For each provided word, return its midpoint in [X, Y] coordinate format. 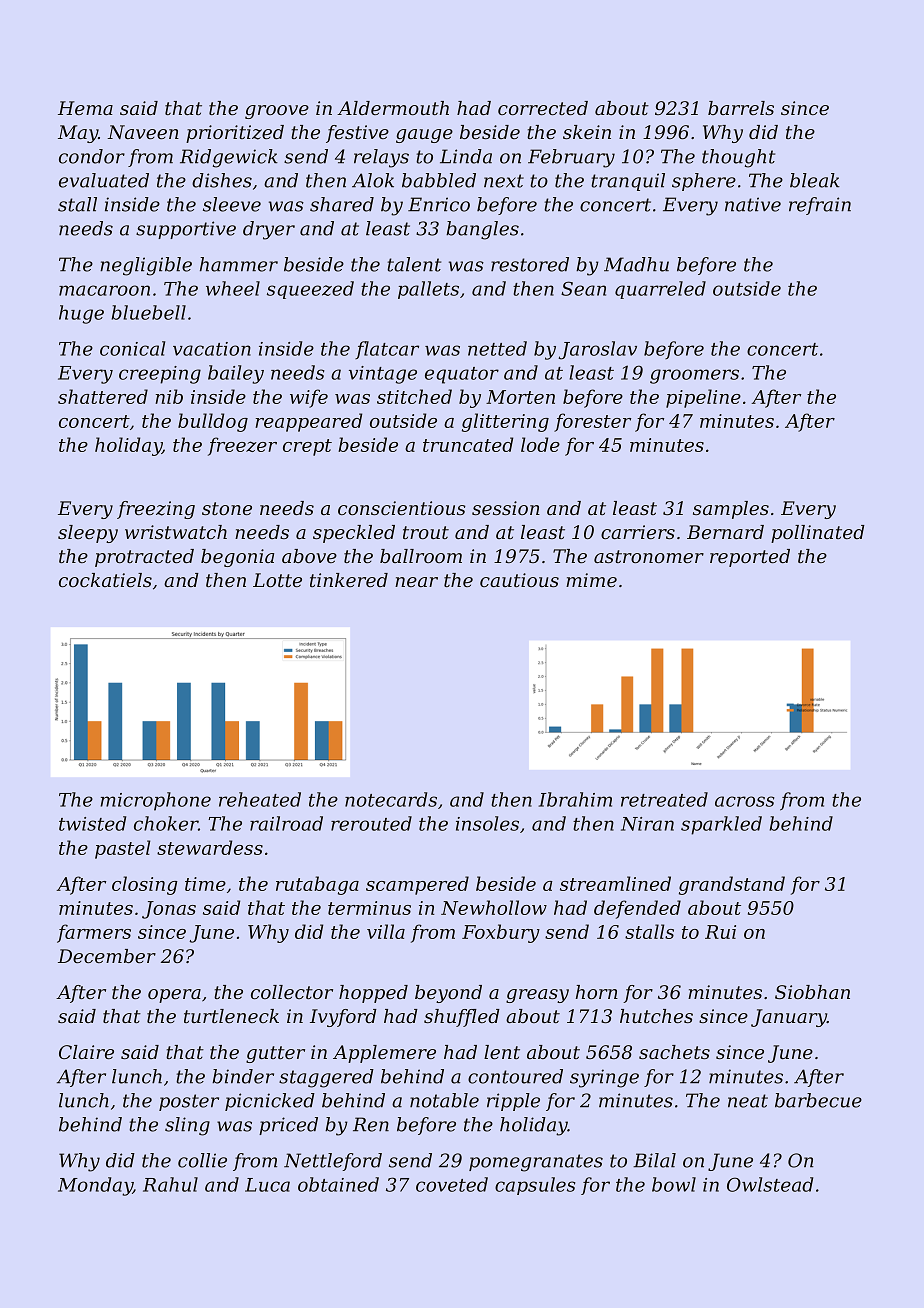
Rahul [170, 1184]
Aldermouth [393, 108]
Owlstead [770, 1184]
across [745, 801]
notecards [391, 799]
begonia [237, 558]
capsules [535, 1186]
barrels [741, 108]
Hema [85, 108]
